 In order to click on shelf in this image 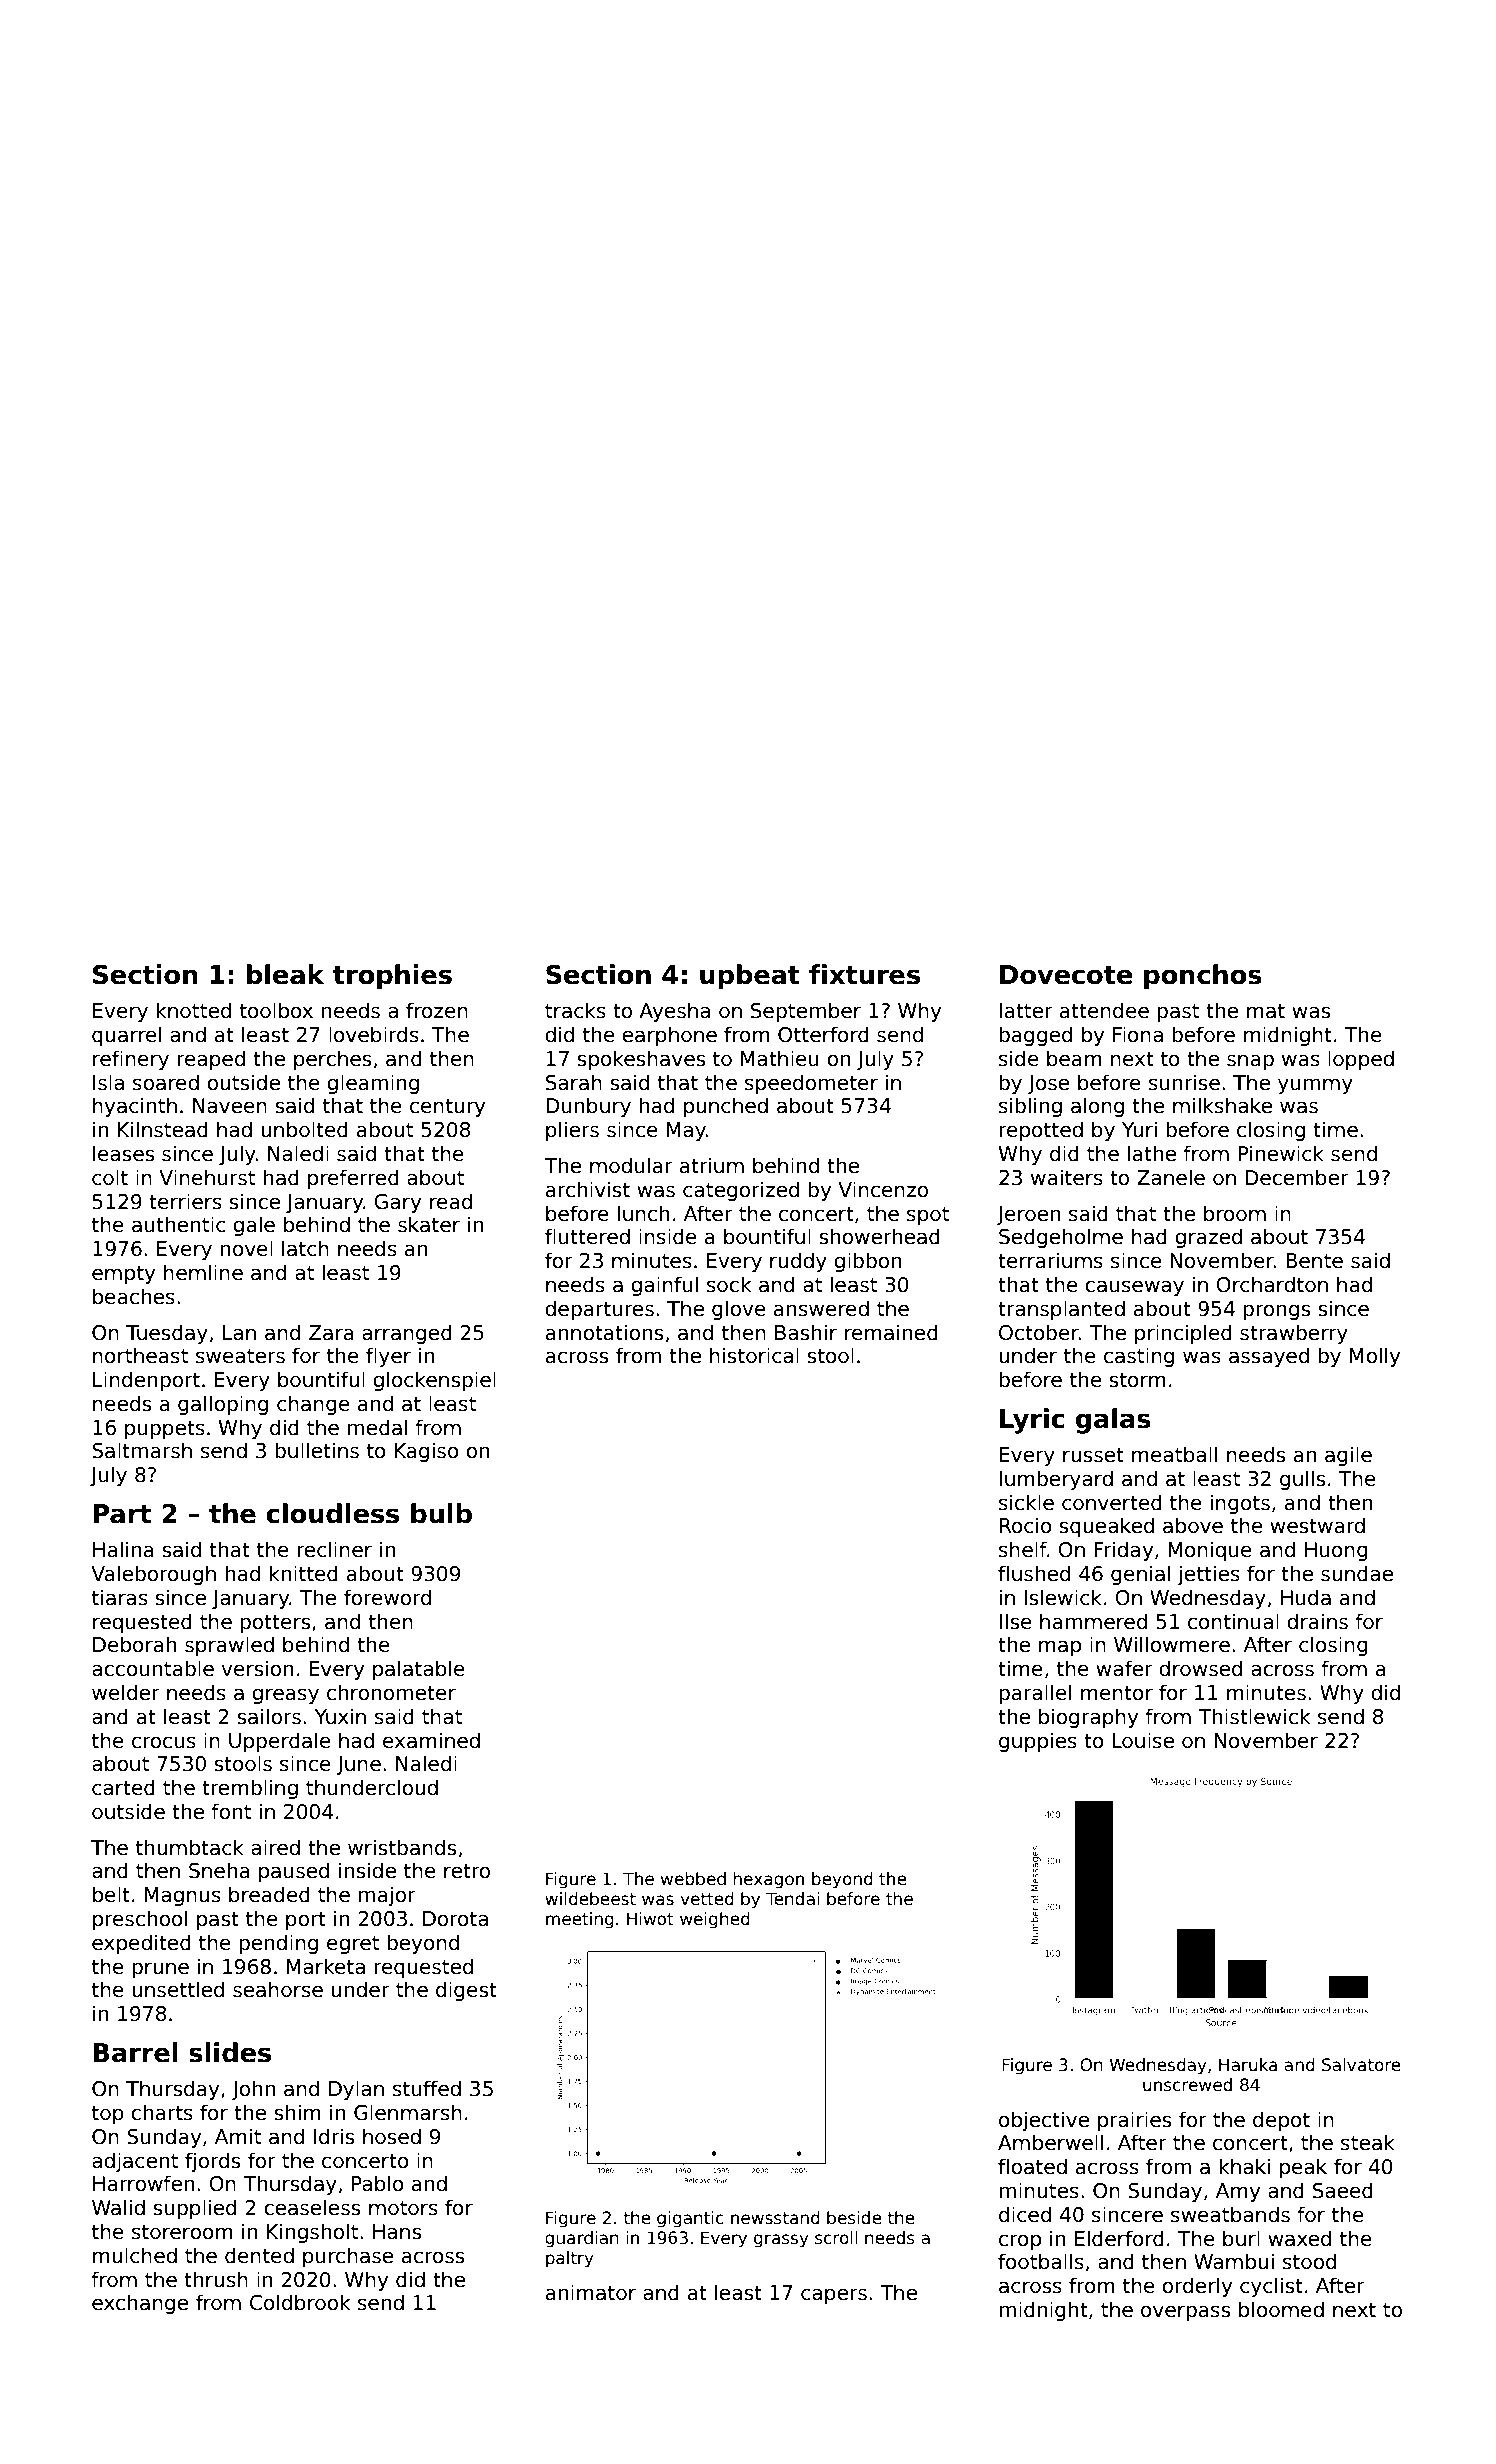, I will do `click(1023, 1549)`.
